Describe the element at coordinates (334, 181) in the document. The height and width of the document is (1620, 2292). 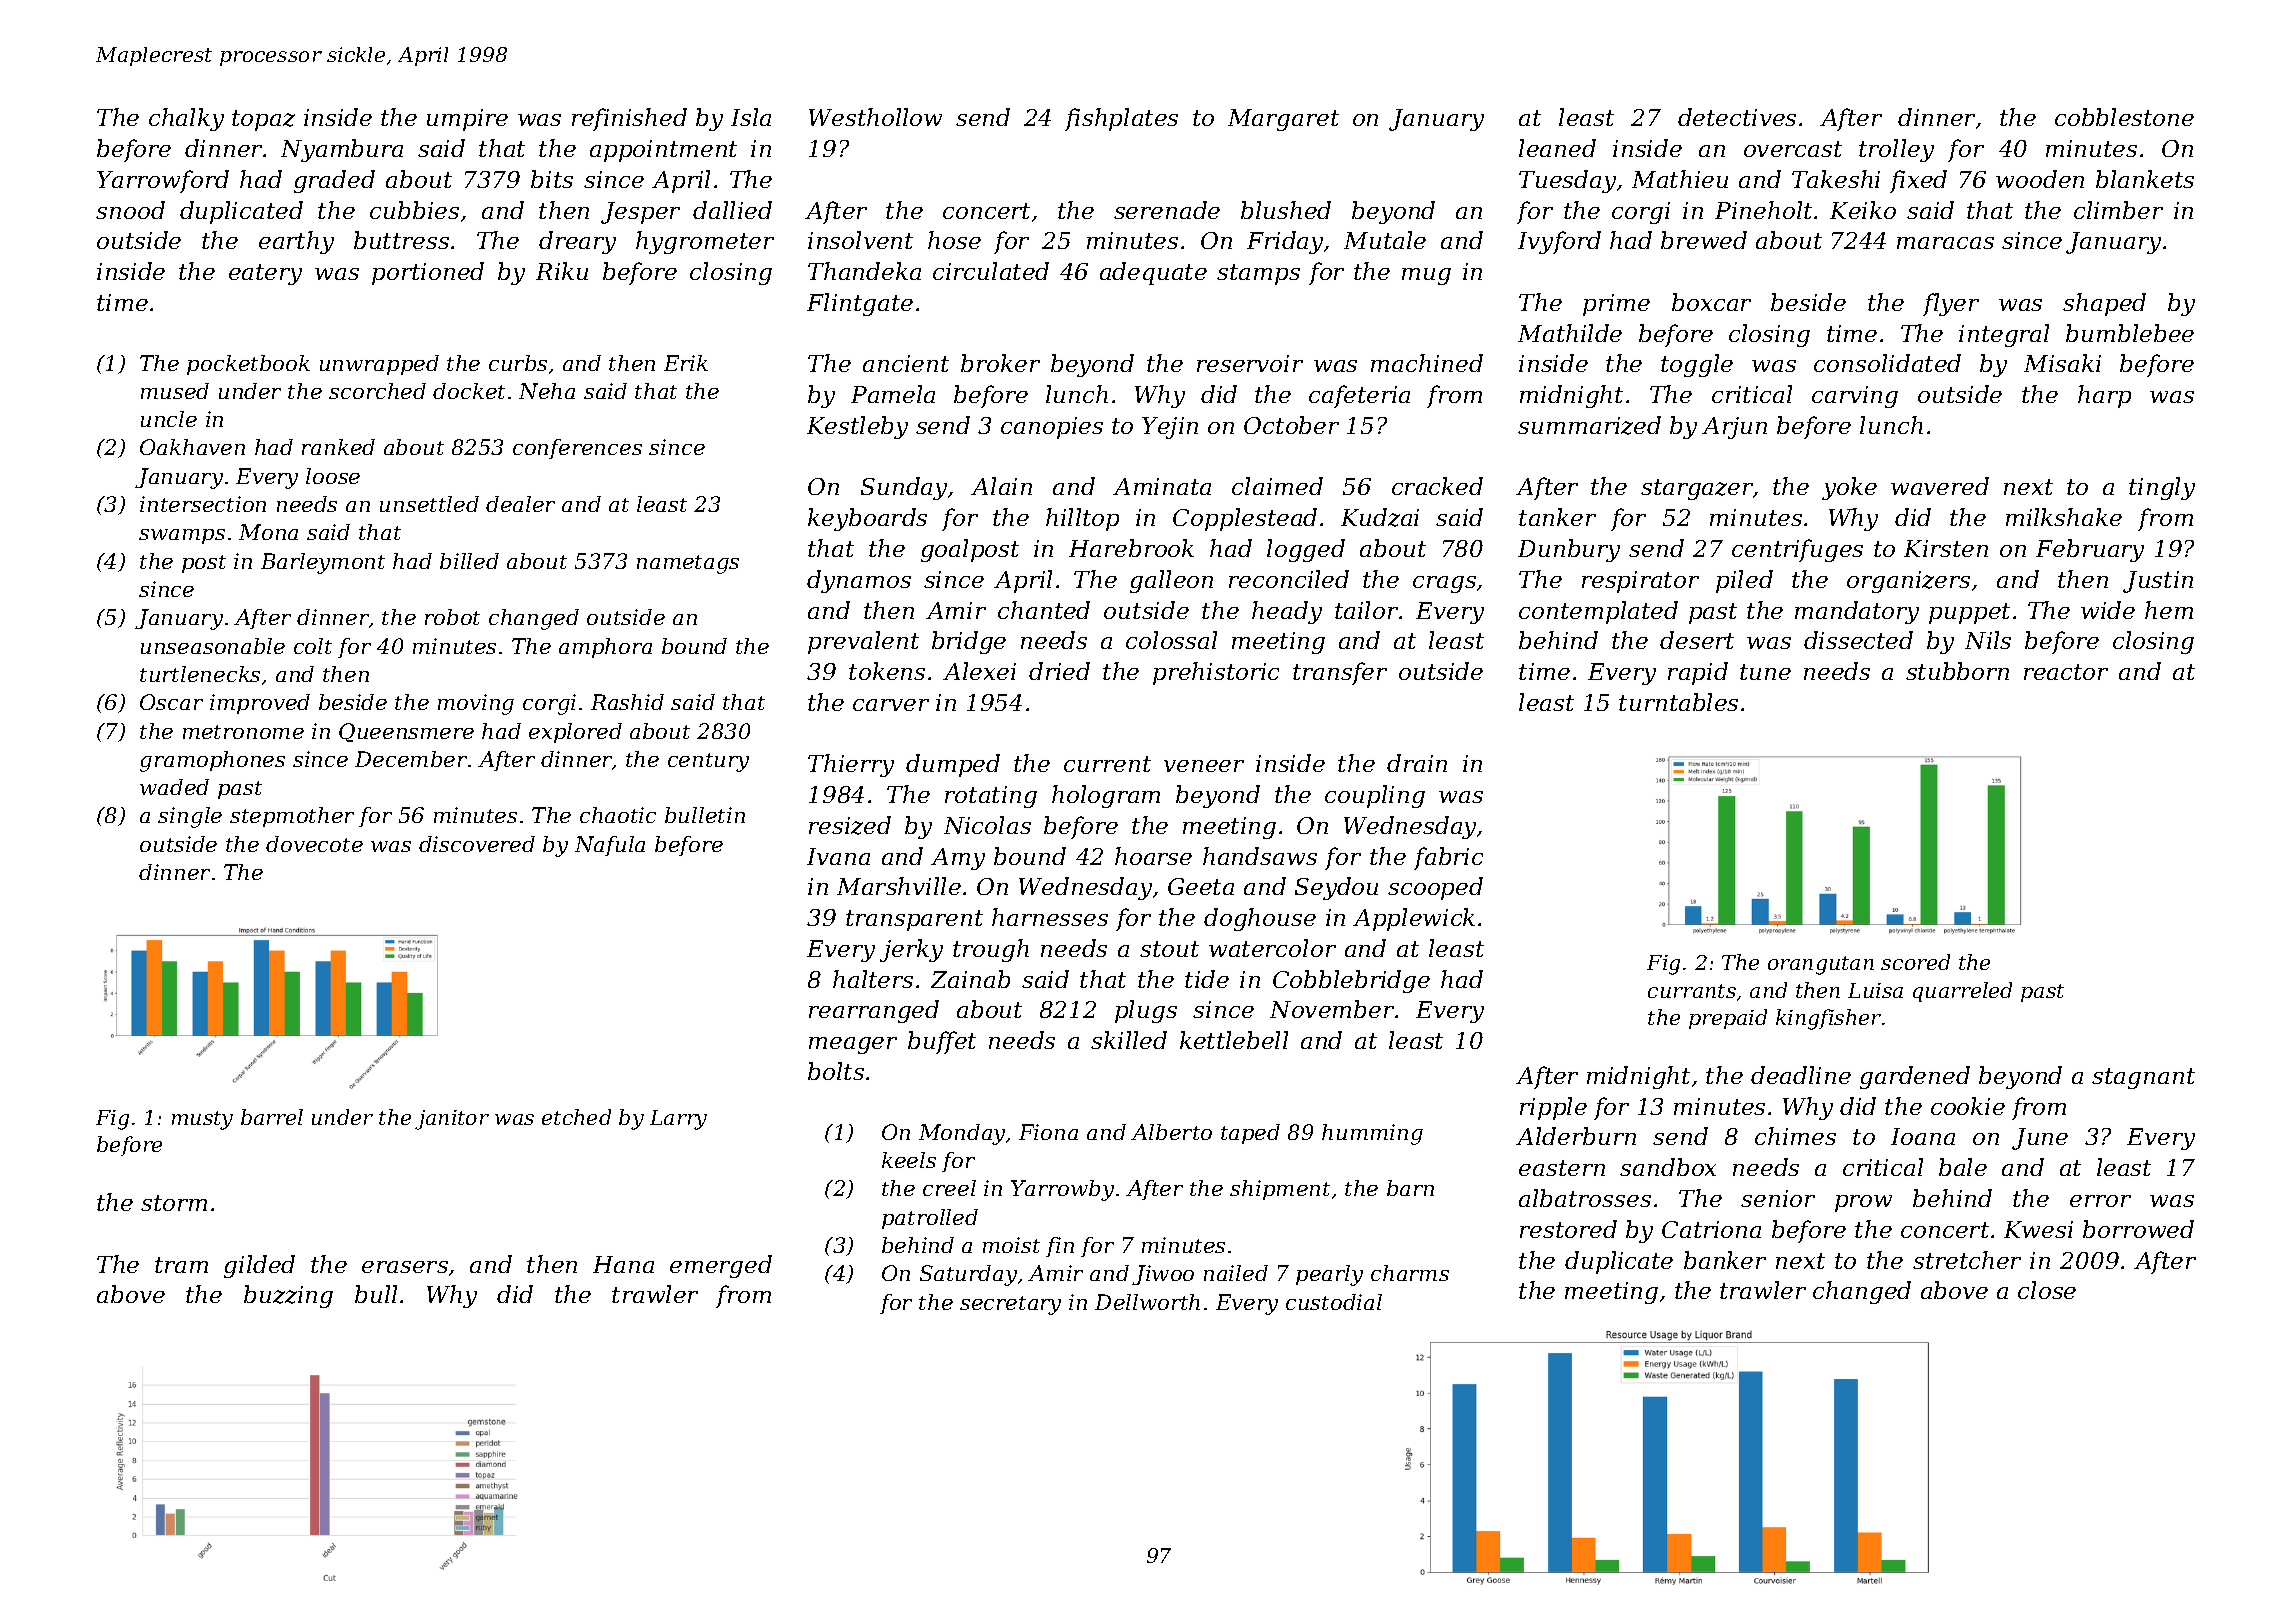
I see `graded` at that location.
